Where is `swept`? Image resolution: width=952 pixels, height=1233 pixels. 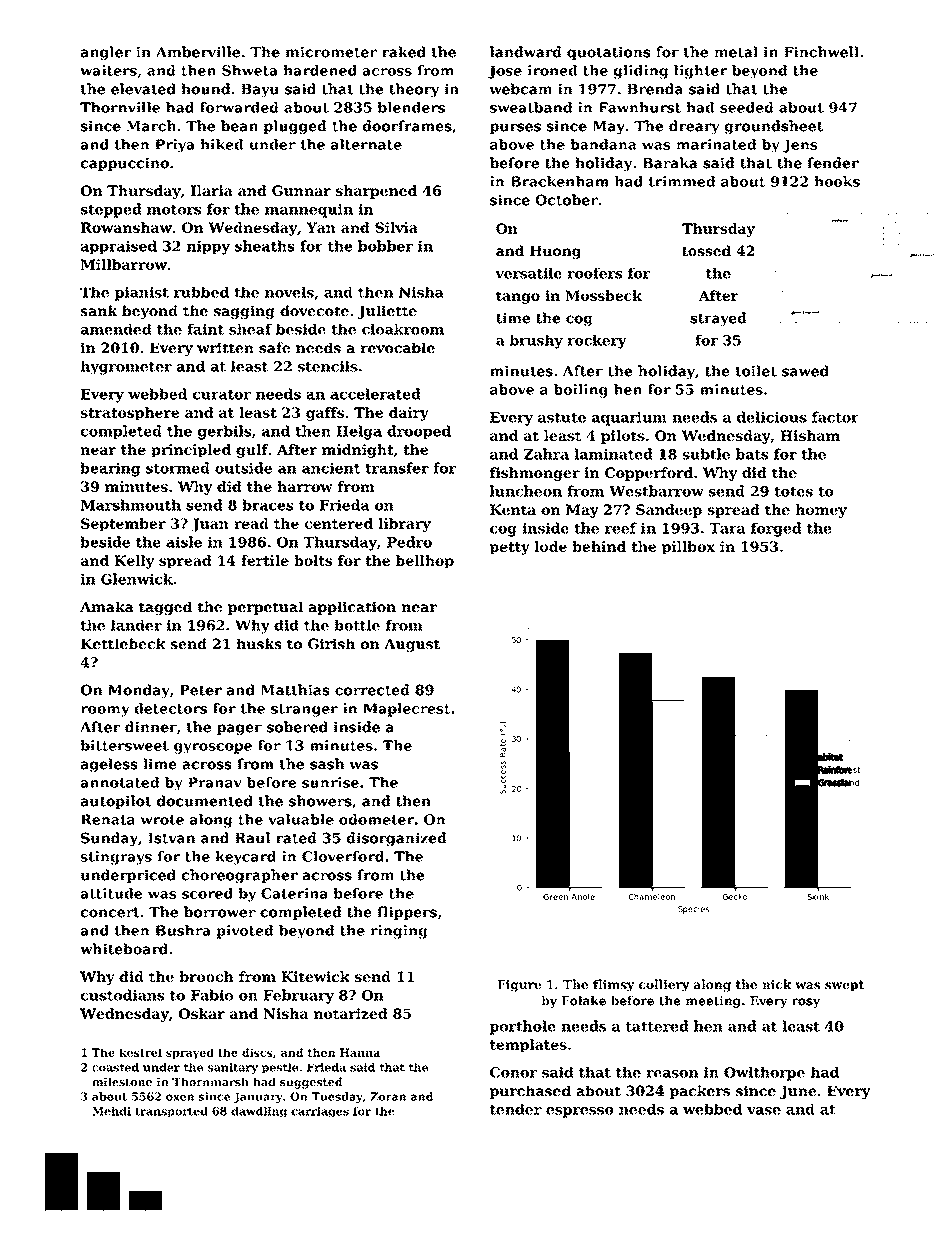 swept is located at coordinates (844, 986).
